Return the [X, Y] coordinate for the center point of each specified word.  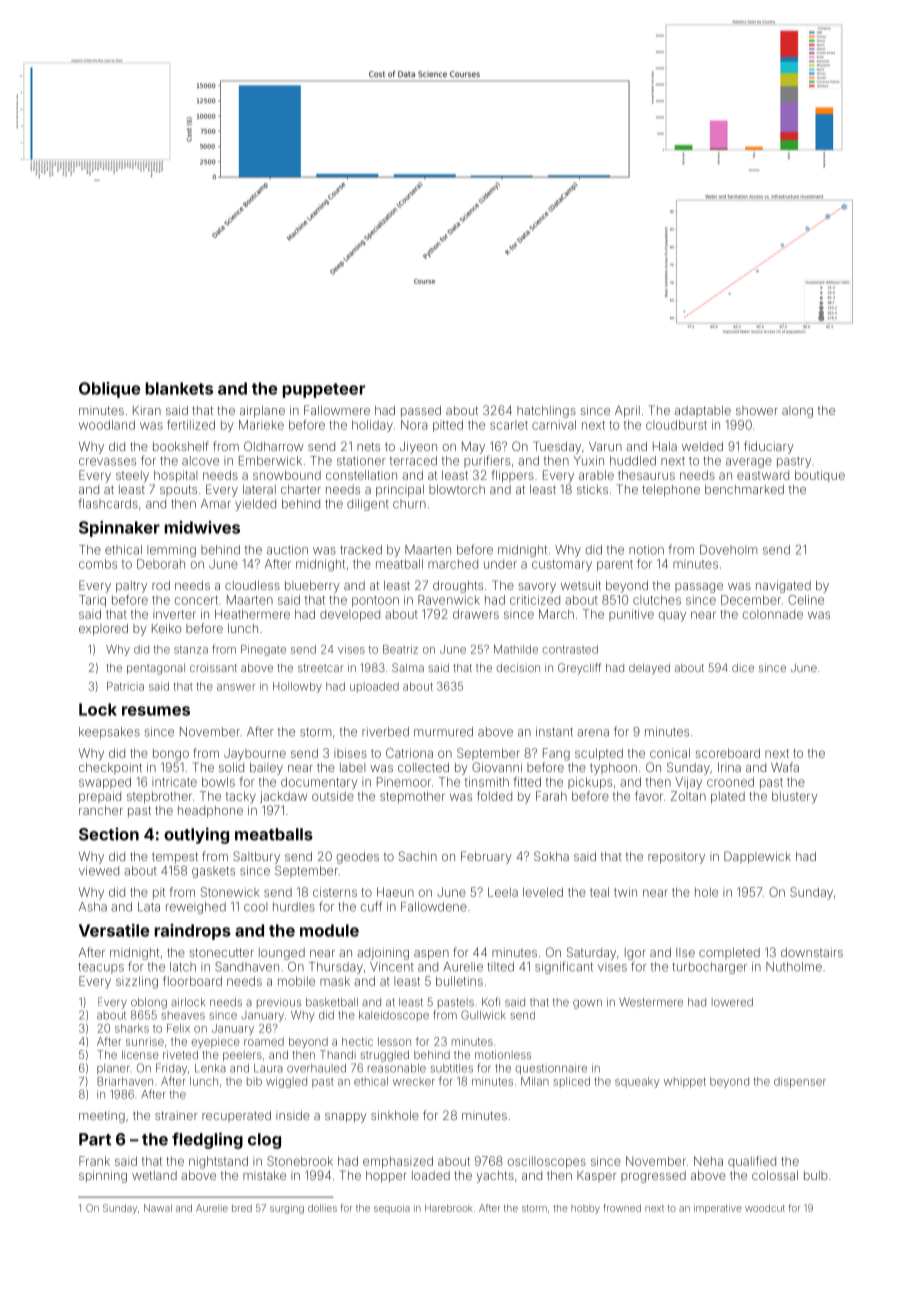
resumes [156, 711]
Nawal [158, 1208]
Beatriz [400, 649]
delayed [649, 669]
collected [423, 767]
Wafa [785, 767]
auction [287, 550]
